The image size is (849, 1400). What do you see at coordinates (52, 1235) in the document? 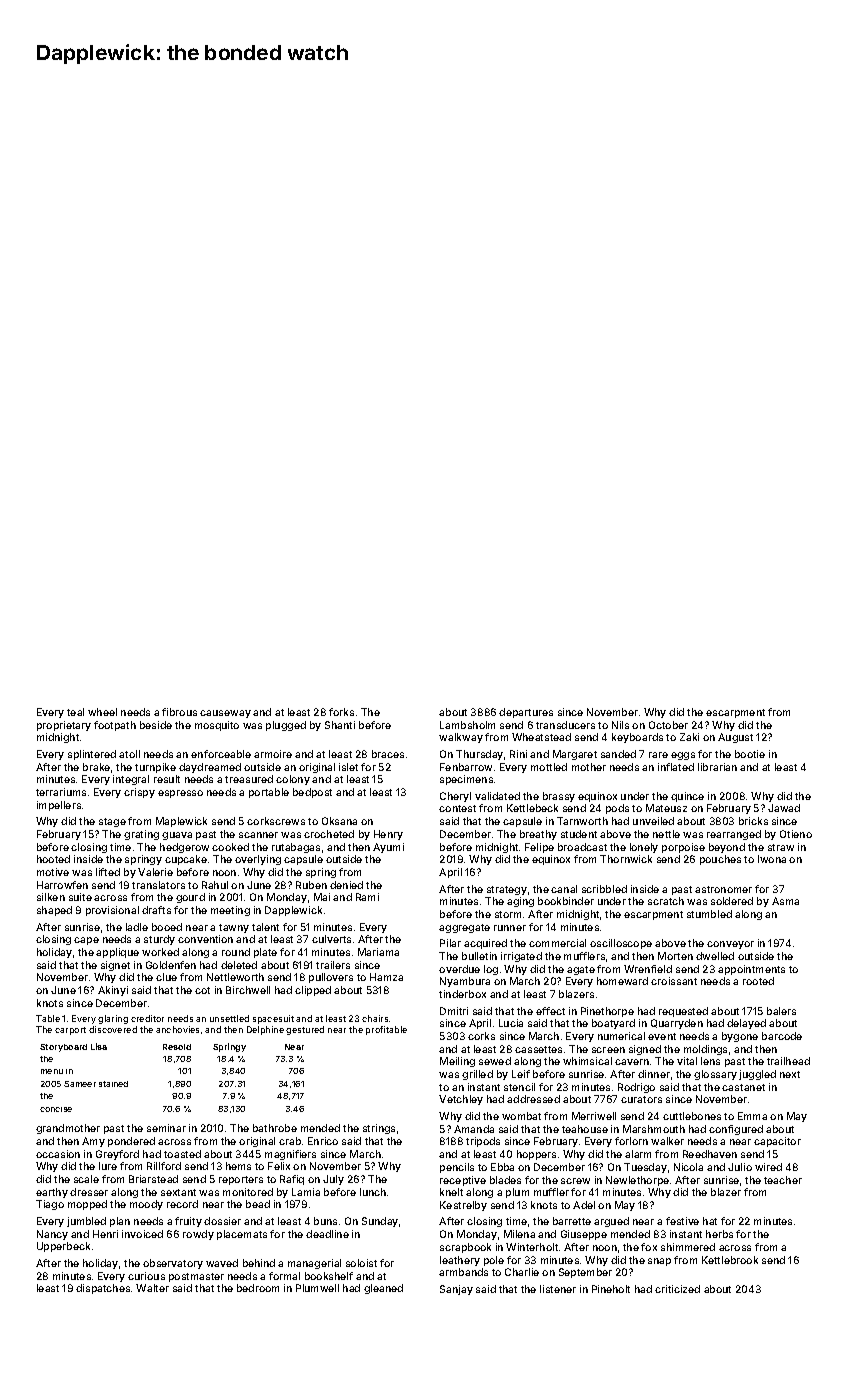
I see `Nancy` at bounding box center [52, 1235].
